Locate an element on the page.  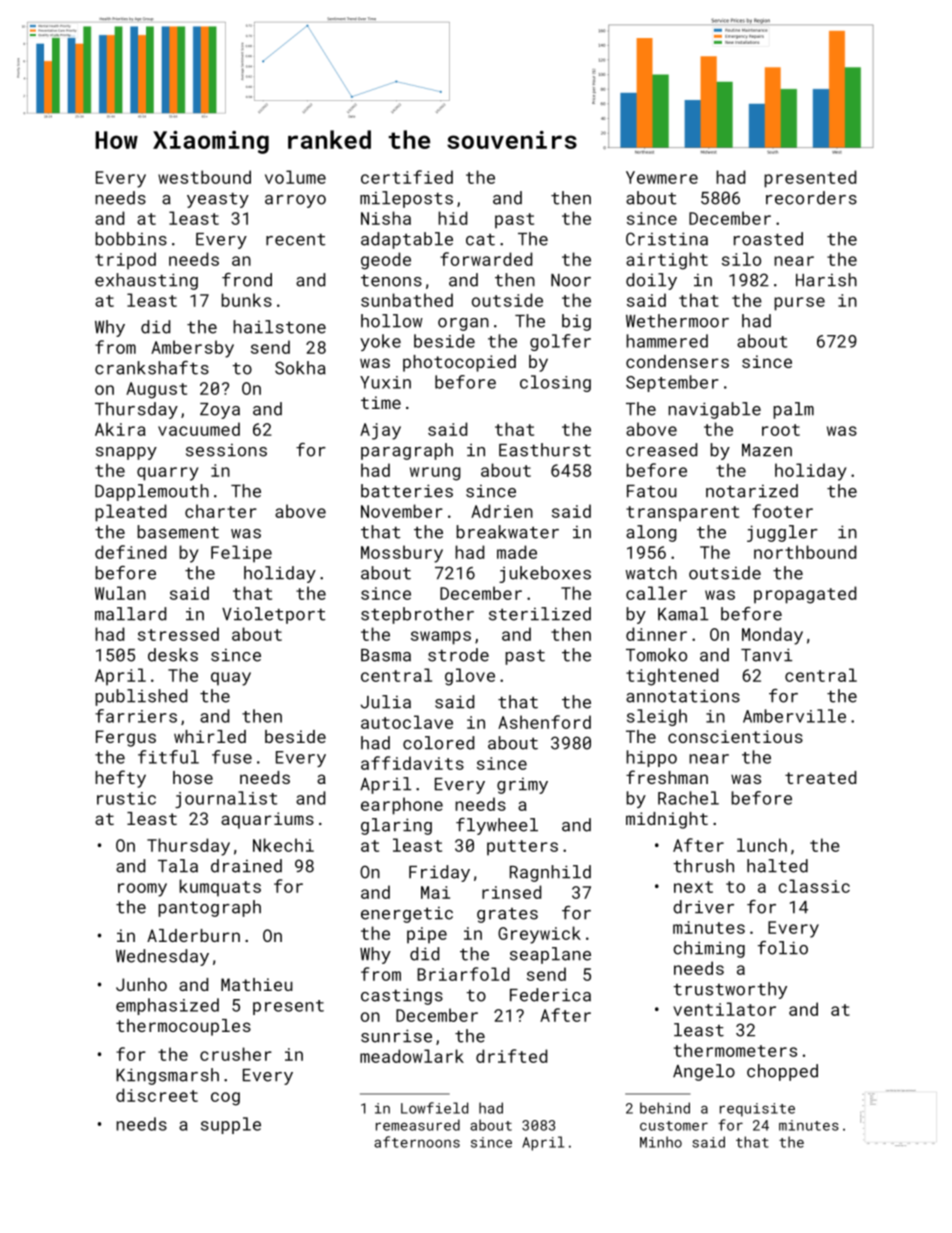
jukeboxes is located at coordinates (545, 574).
